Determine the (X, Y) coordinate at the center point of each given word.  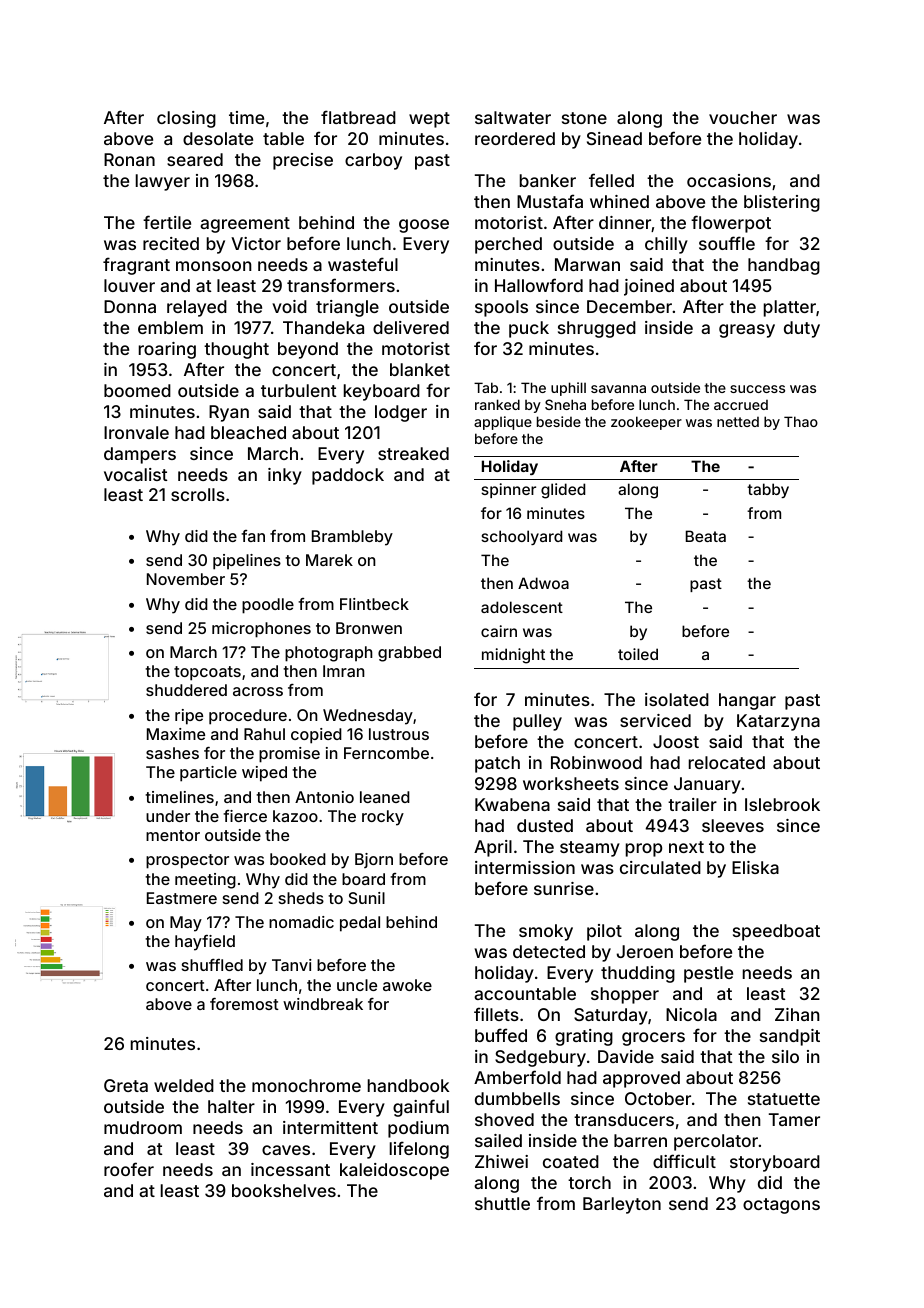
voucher (743, 117)
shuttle (502, 1203)
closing (186, 119)
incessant (290, 1169)
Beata (706, 536)
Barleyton (622, 1205)
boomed (137, 390)
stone (584, 118)
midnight (513, 656)
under (168, 816)
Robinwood (596, 762)
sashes (172, 753)
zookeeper (646, 423)
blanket (420, 369)
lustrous (399, 734)
